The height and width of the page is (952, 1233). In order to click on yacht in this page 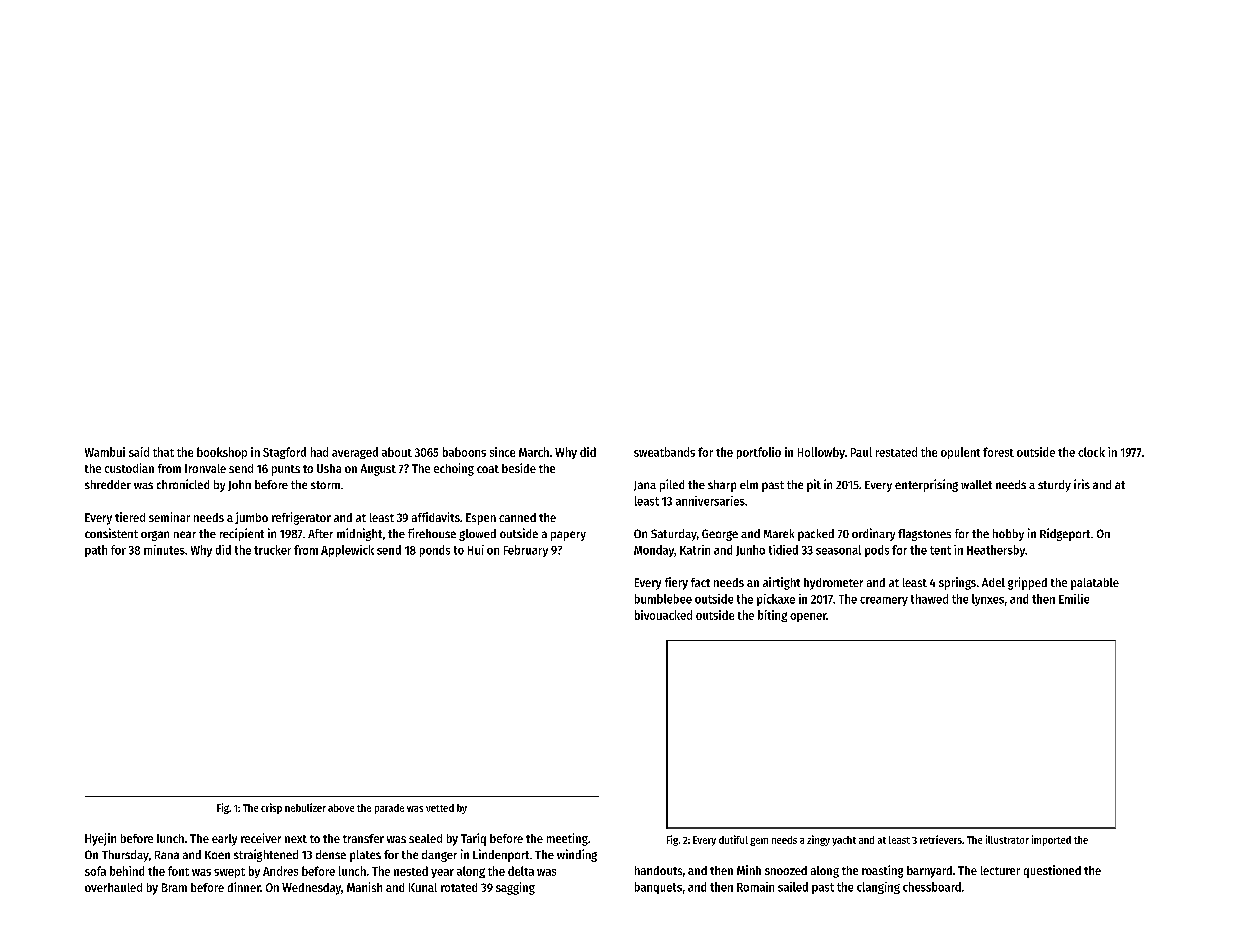, I will do `click(844, 841)`.
